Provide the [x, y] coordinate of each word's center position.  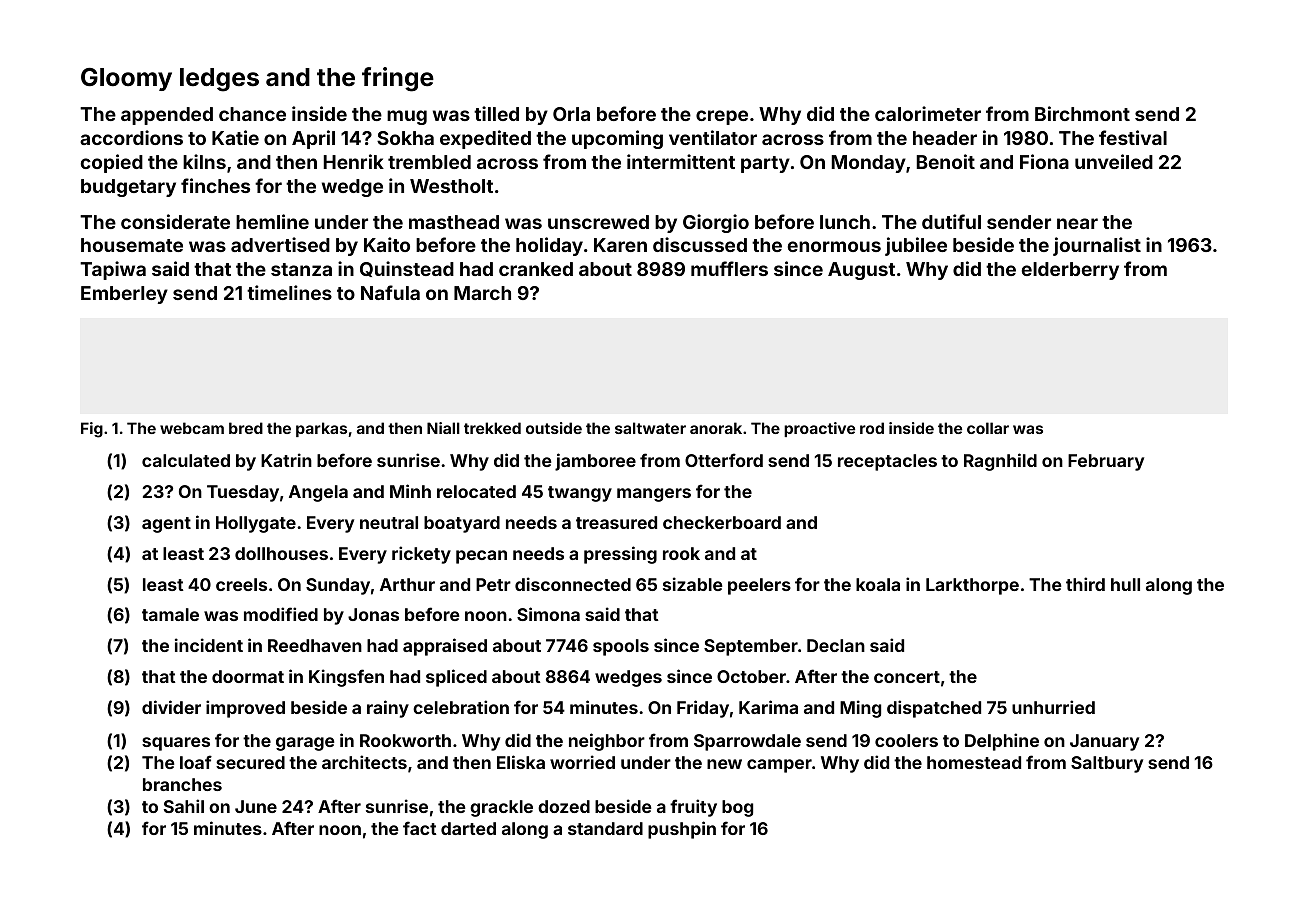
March [482, 293]
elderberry [1070, 271]
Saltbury [1107, 764]
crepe [722, 117]
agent [166, 525]
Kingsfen [346, 678]
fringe [398, 79]
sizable [692, 584]
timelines [289, 292]
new [724, 764]
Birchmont [1082, 113]
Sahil [184, 806]
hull [1125, 584]
